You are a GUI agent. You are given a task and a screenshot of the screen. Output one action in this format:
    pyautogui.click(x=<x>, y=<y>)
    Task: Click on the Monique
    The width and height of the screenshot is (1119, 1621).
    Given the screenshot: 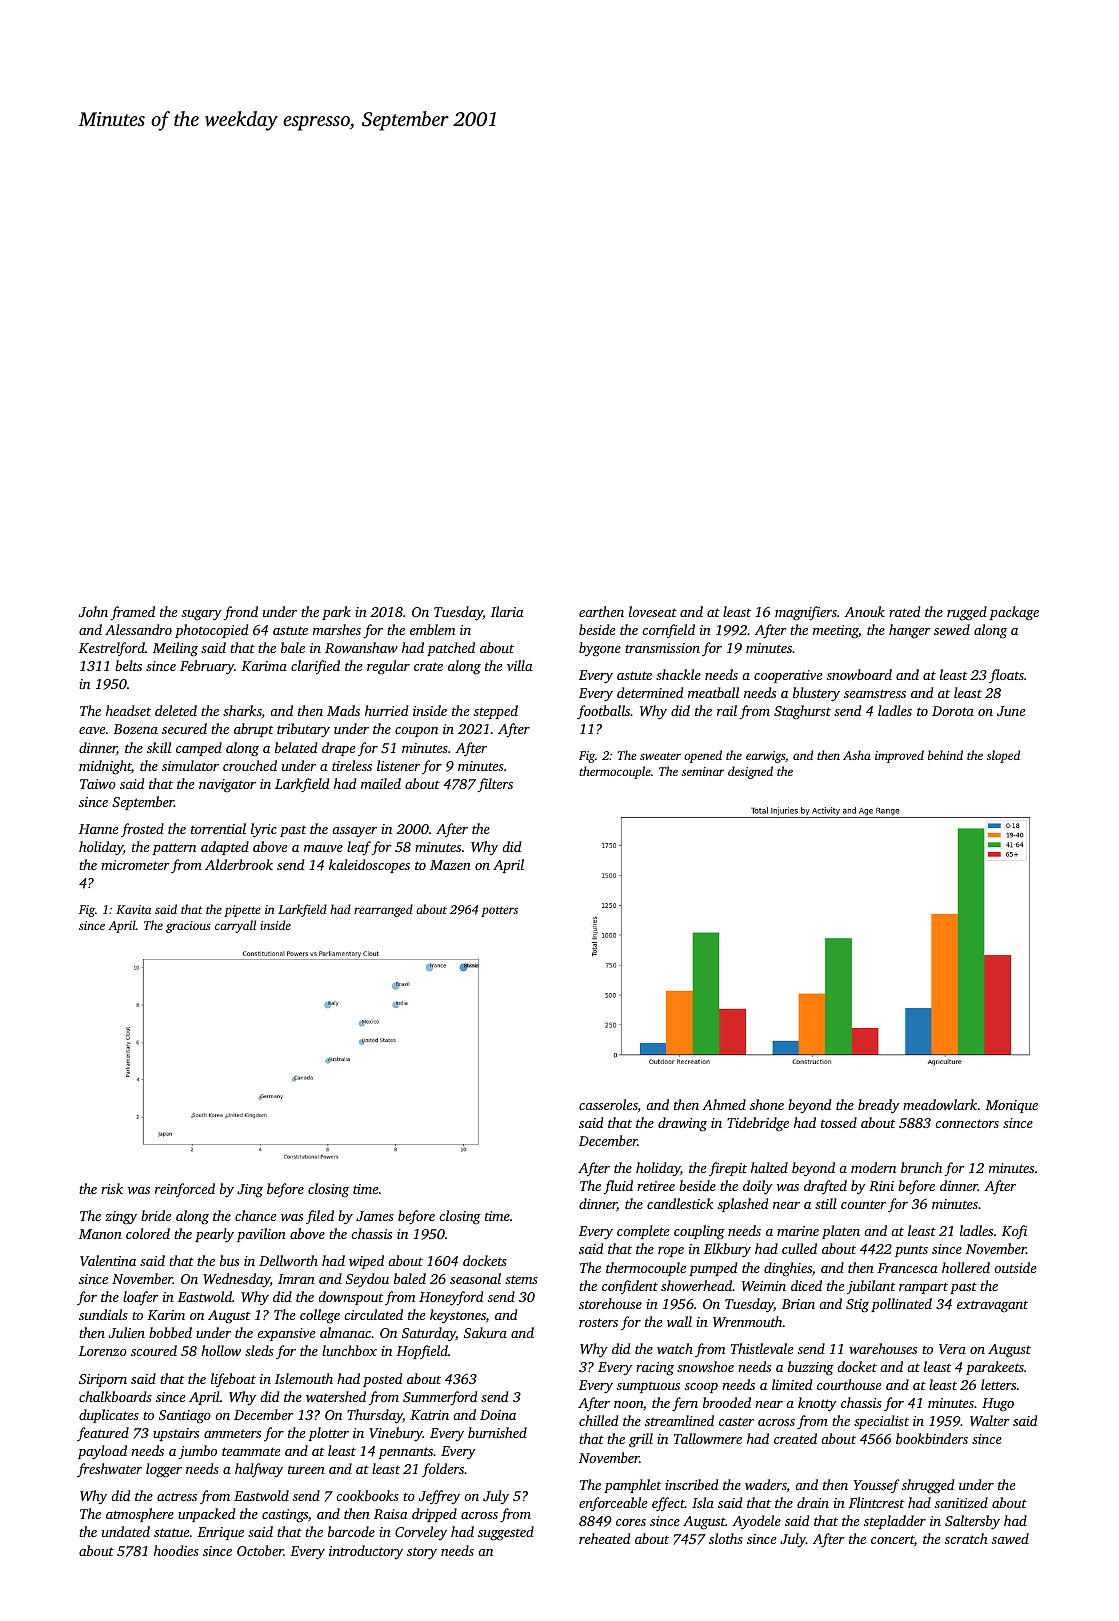 What is the action you would take?
    pyautogui.click(x=1011, y=1106)
